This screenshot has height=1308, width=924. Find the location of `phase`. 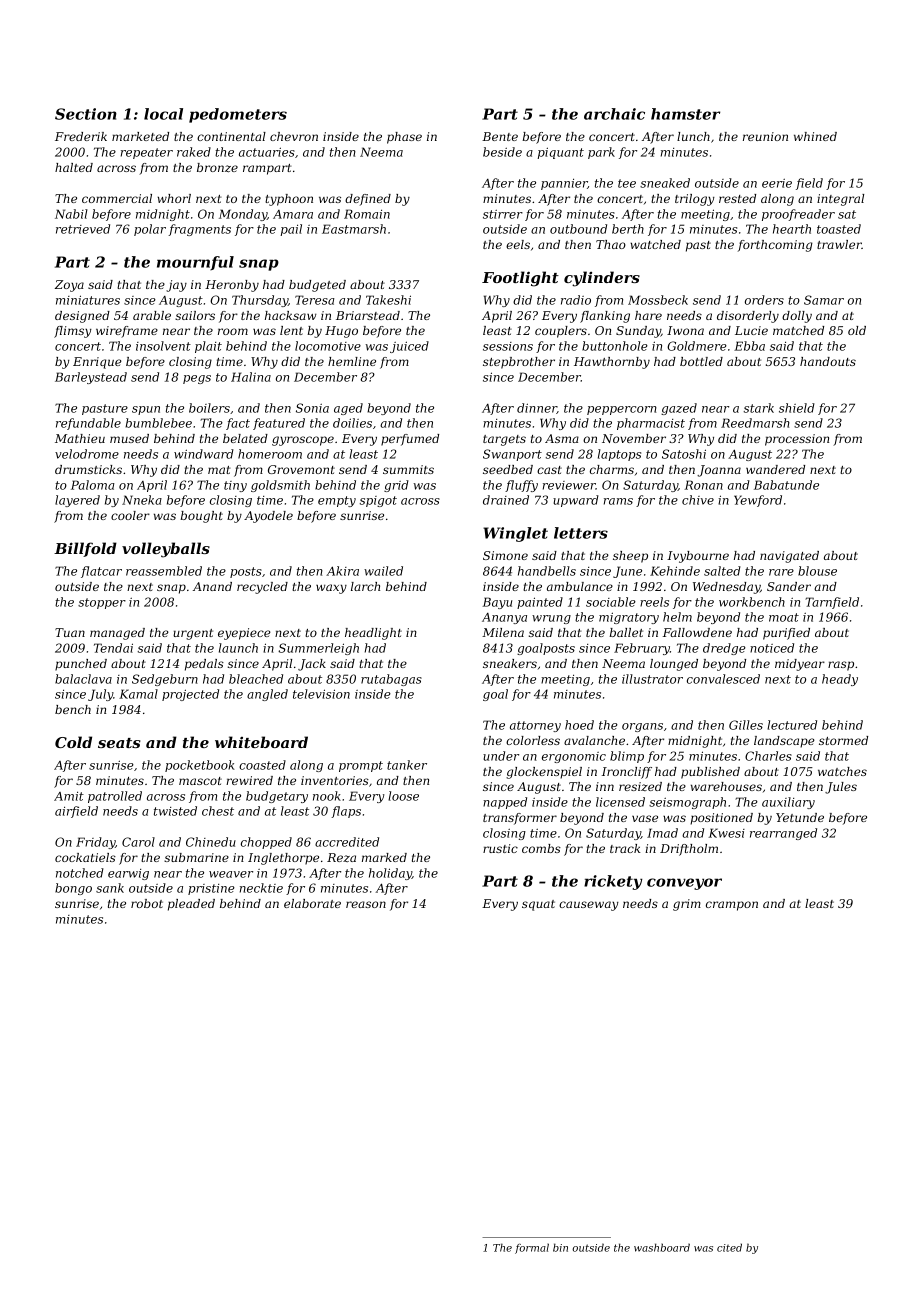

phase is located at coordinates (404, 138).
